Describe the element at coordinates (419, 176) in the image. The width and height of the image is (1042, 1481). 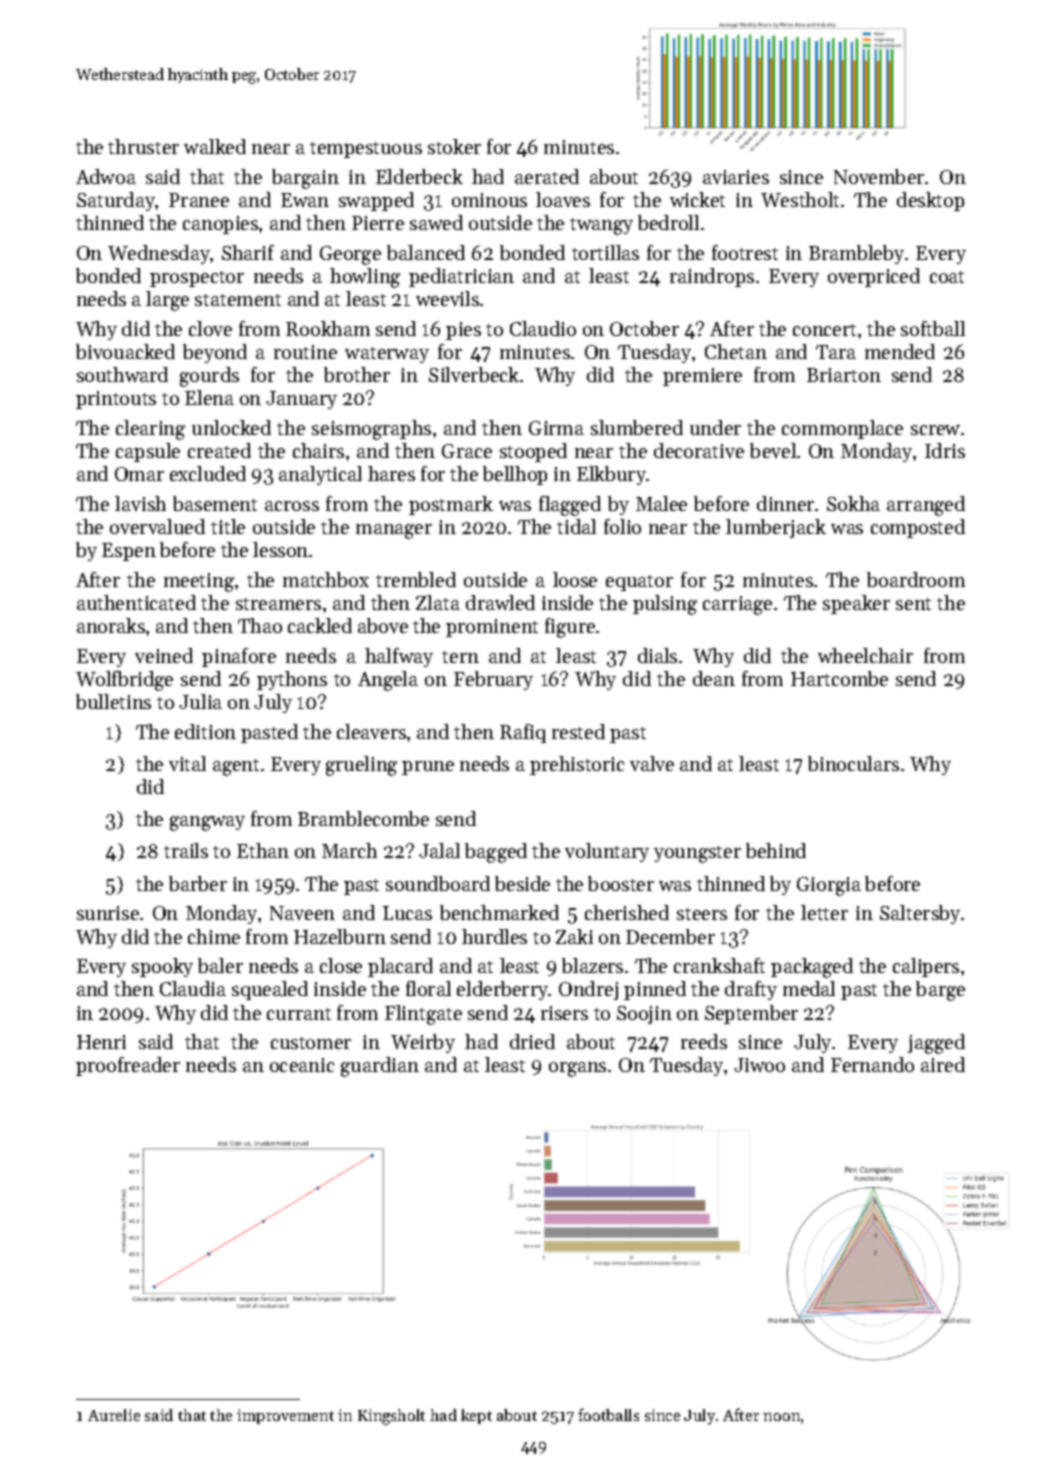
I see `Elderbeck` at that location.
